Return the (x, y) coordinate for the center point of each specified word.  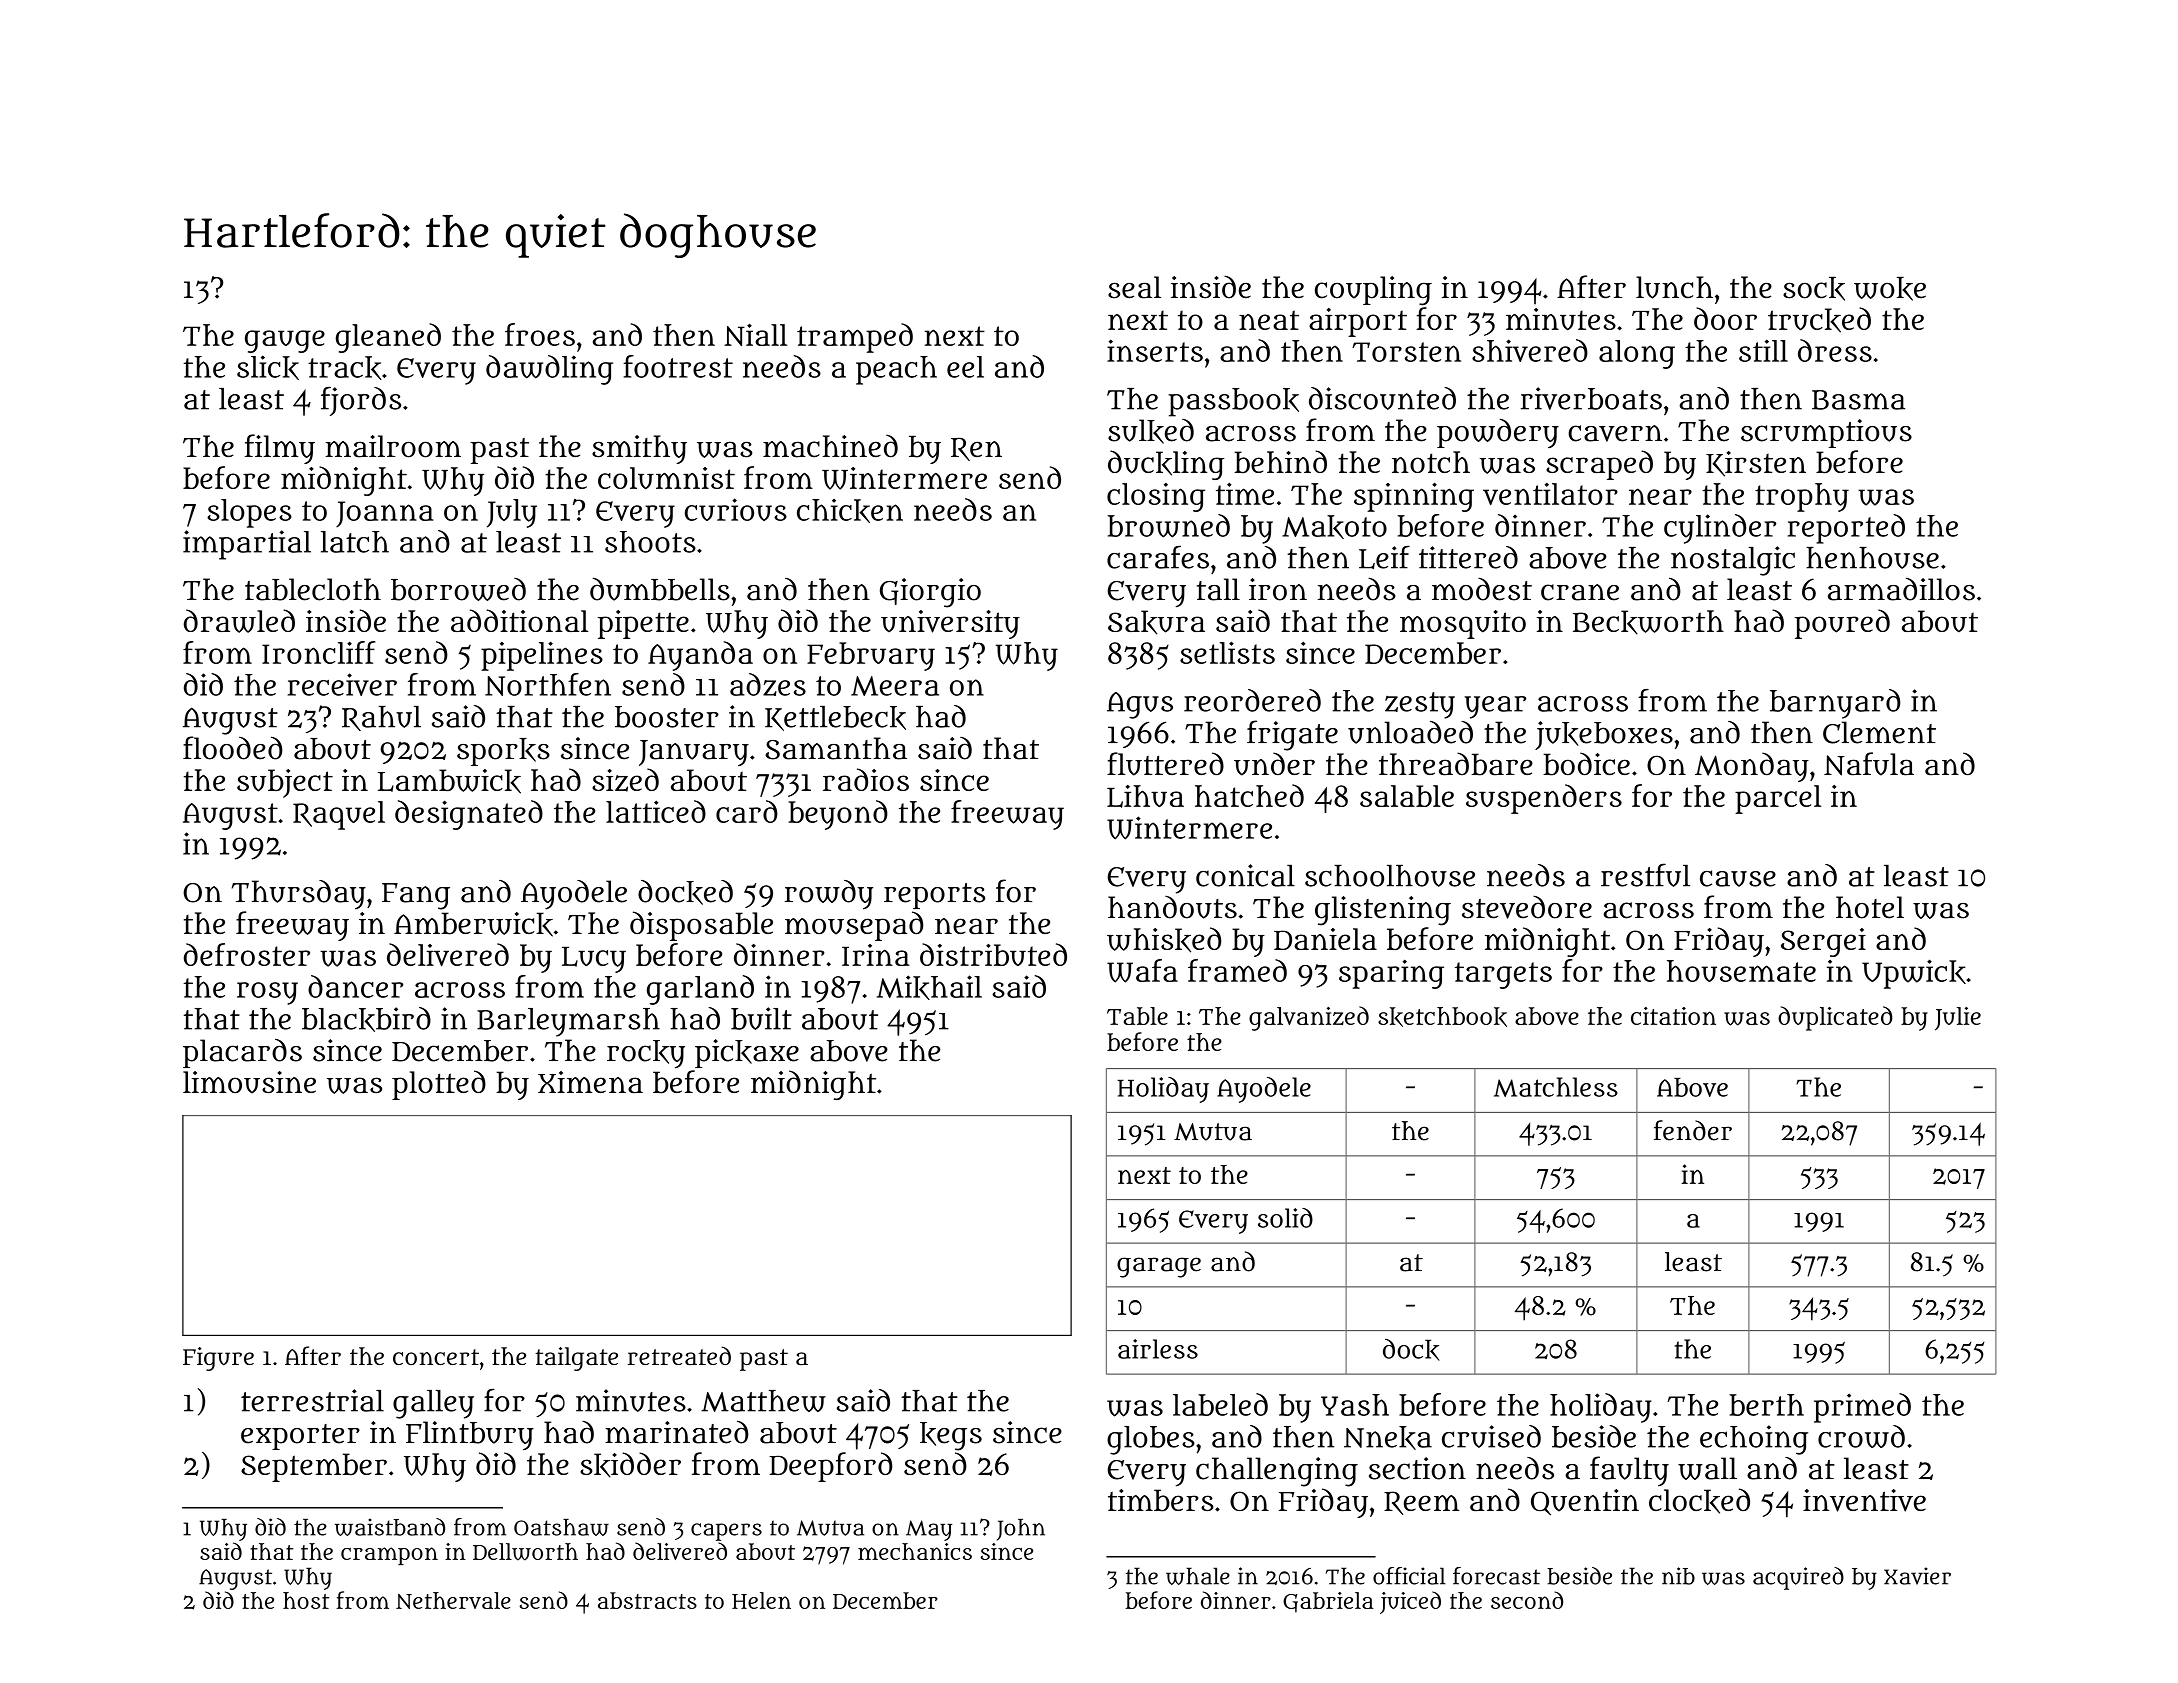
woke (1890, 289)
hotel (1870, 907)
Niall (755, 335)
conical (1245, 875)
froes (540, 334)
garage (1159, 1267)
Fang (416, 896)
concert (436, 1357)
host (306, 1600)
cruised (1491, 1436)
